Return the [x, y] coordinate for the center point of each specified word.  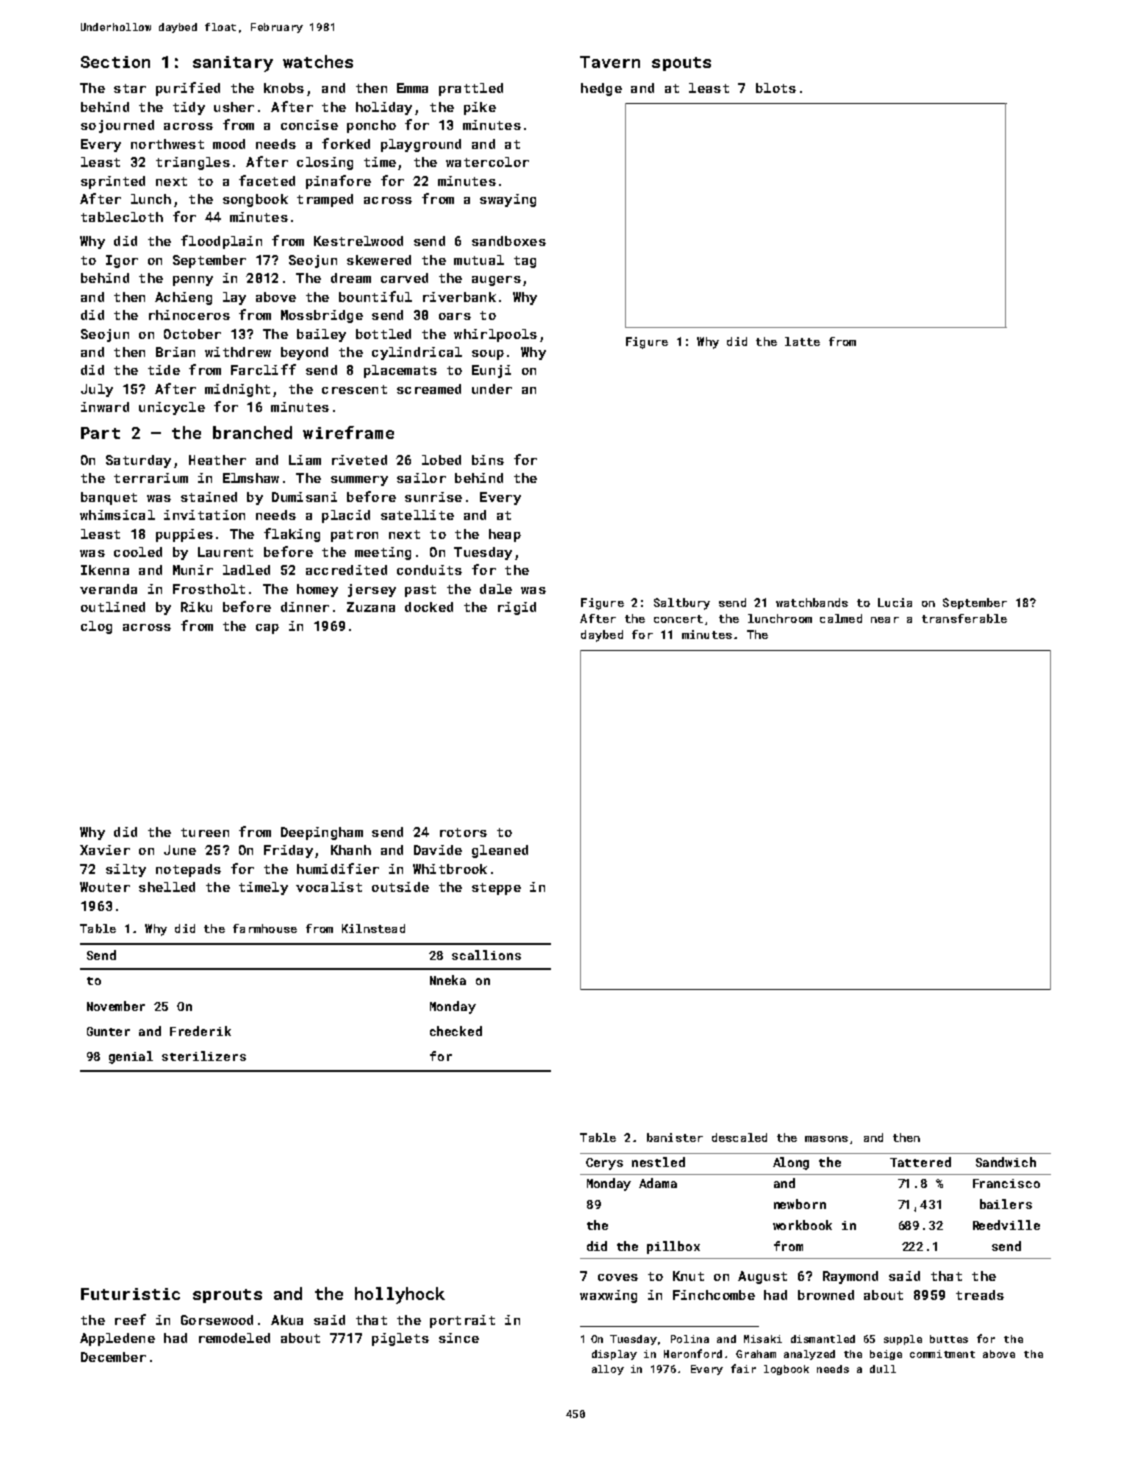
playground [421, 145]
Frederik [200, 1031]
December [113, 1357]
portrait [462, 1321]
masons [826, 1139]
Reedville [1006, 1225]
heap [505, 535]
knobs [284, 88]
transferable [964, 618]
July [97, 390]
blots [776, 88]
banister [675, 1137]
